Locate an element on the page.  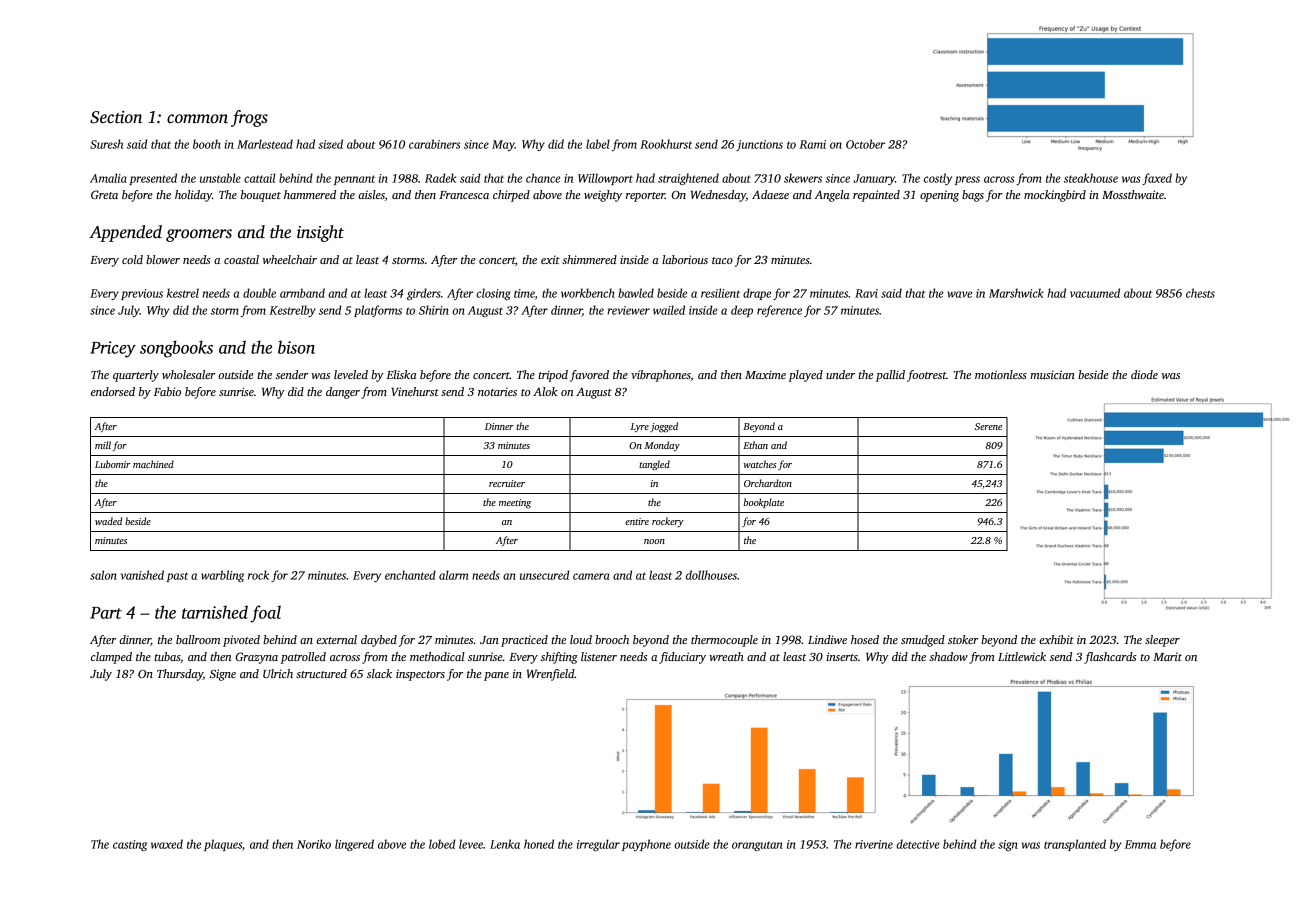
wheelchair is located at coordinates (290, 259).
